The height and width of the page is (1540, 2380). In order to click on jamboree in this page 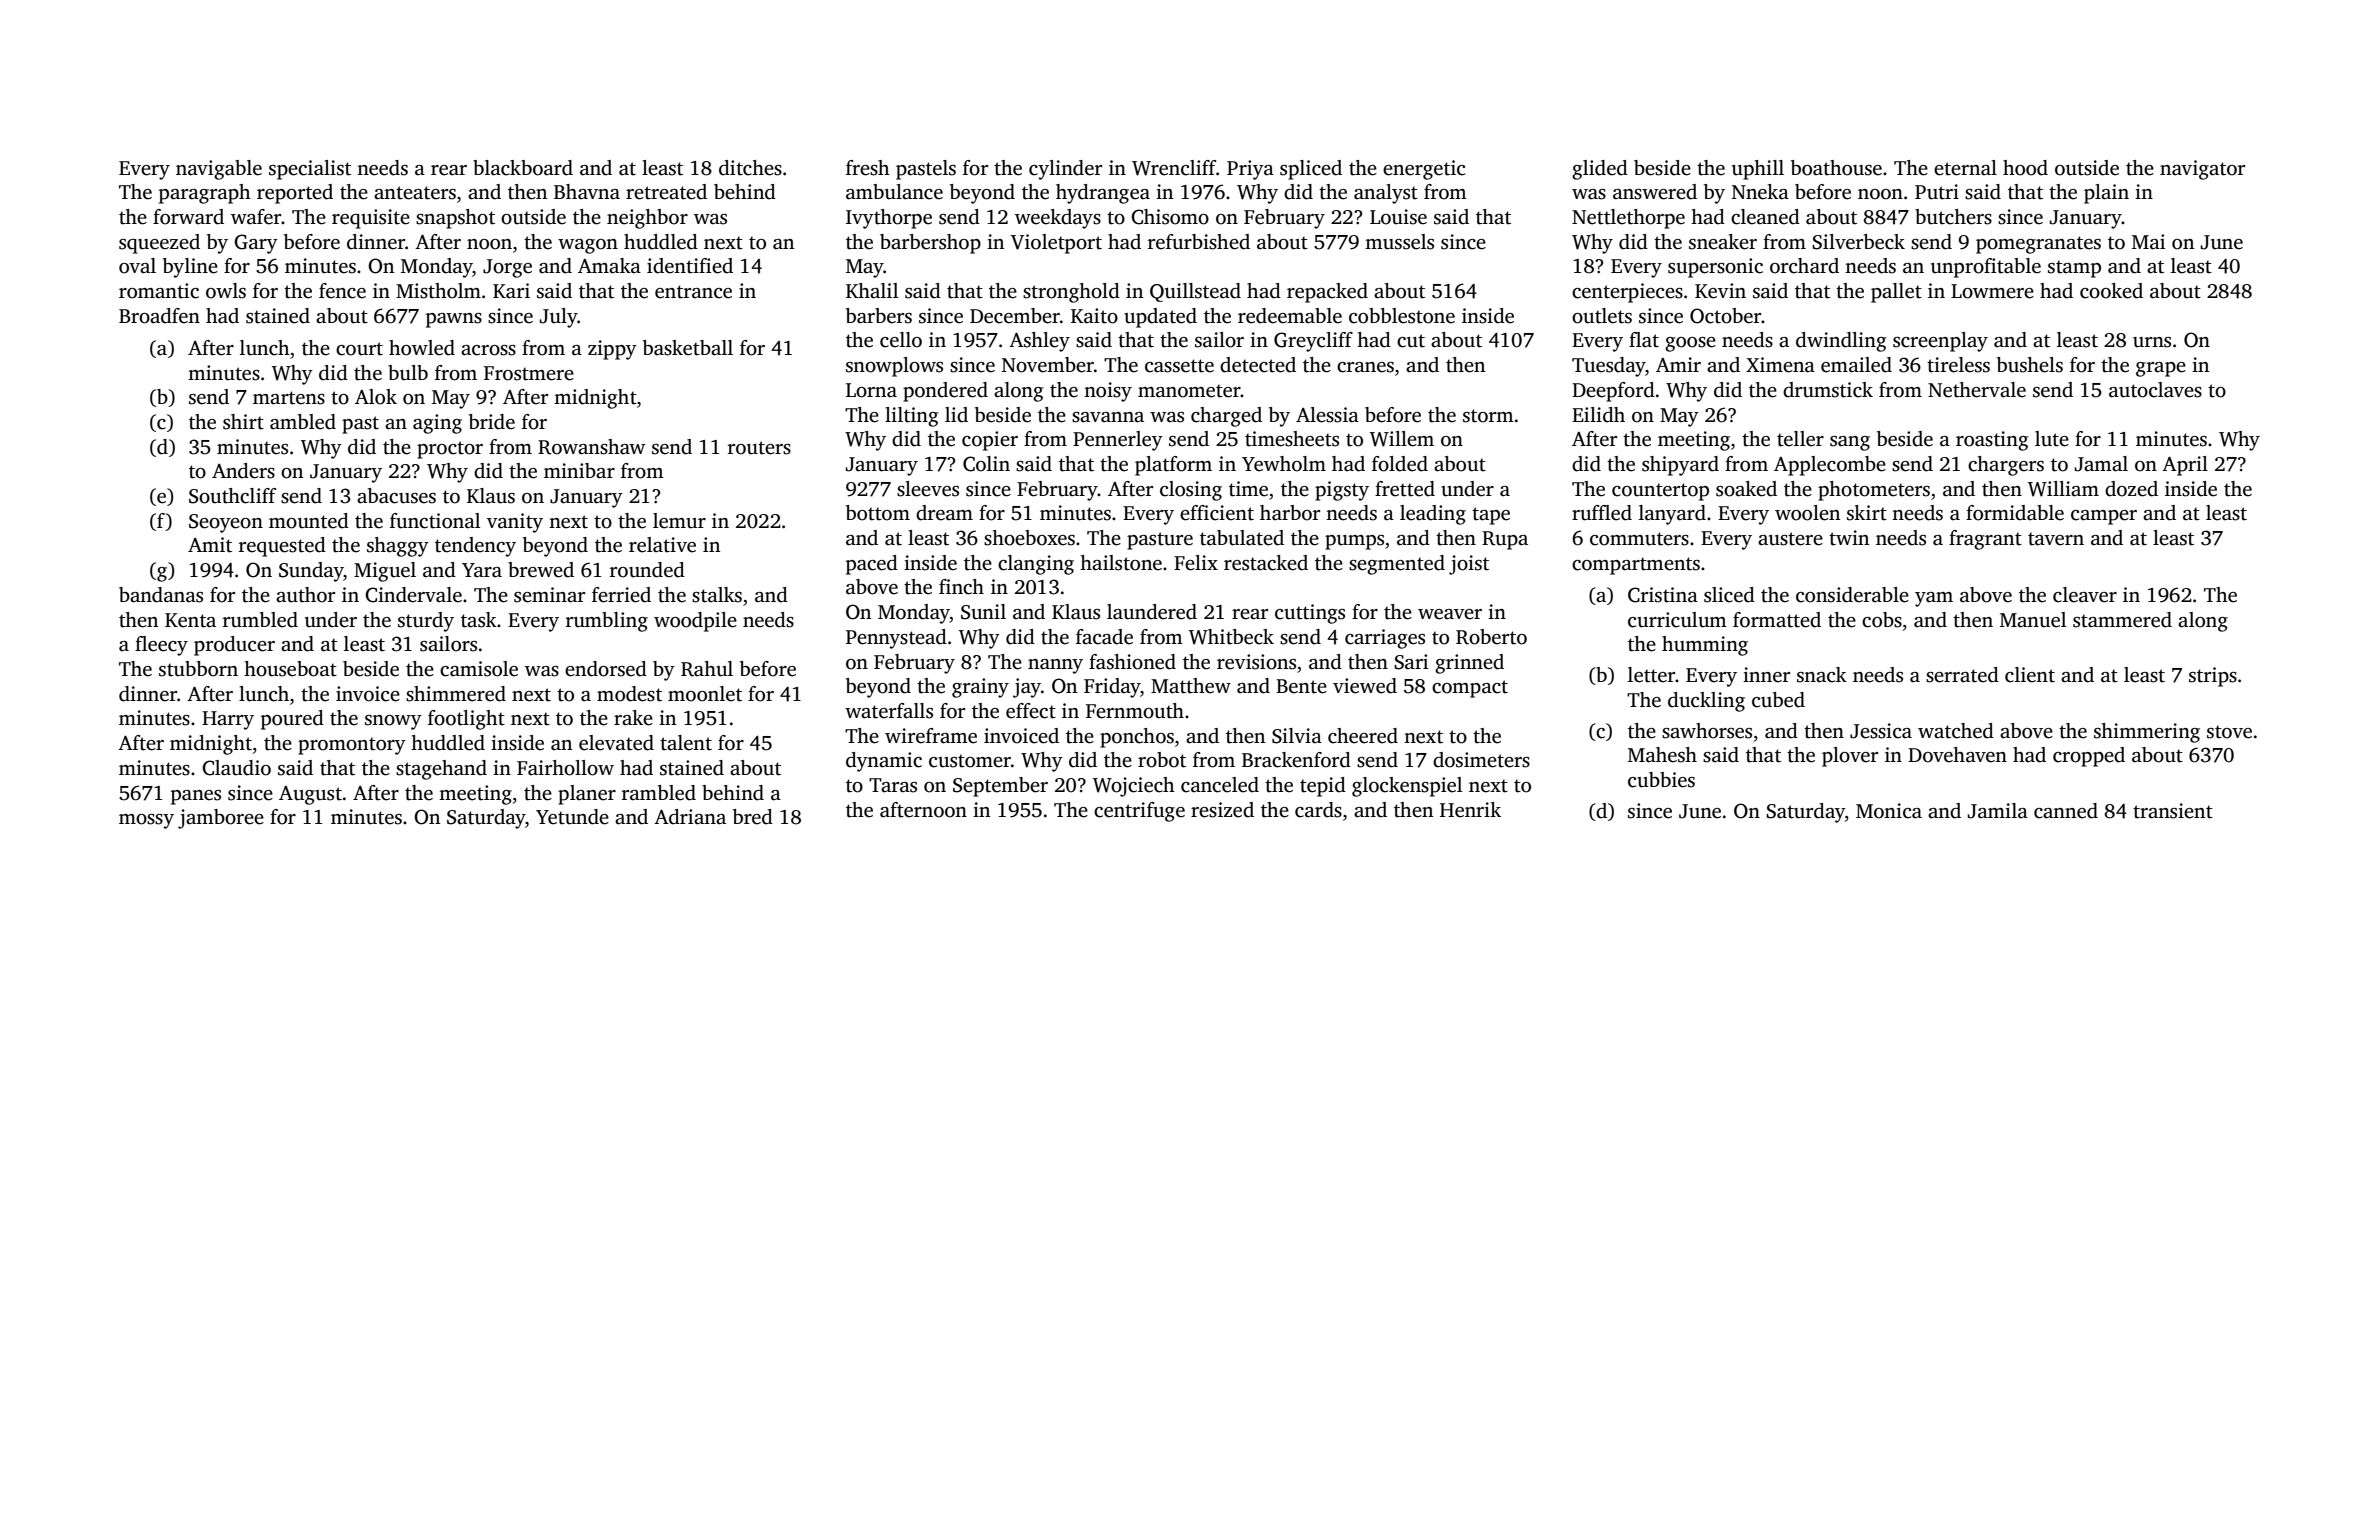, I will do `click(221, 819)`.
